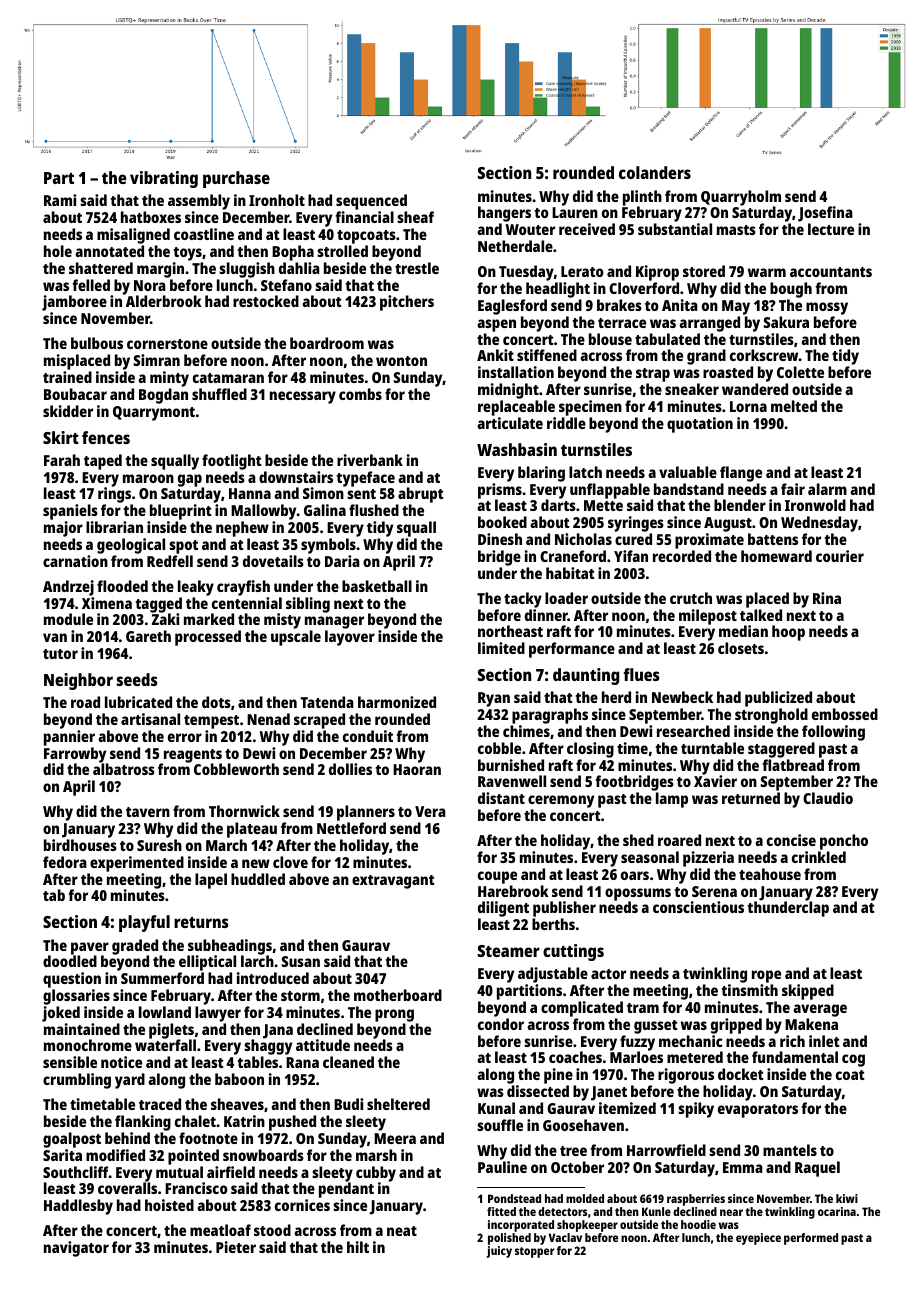 This screenshot has width=924, height=1308. Describe the element at coordinates (653, 375) in the screenshot. I see `strap` at that location.
